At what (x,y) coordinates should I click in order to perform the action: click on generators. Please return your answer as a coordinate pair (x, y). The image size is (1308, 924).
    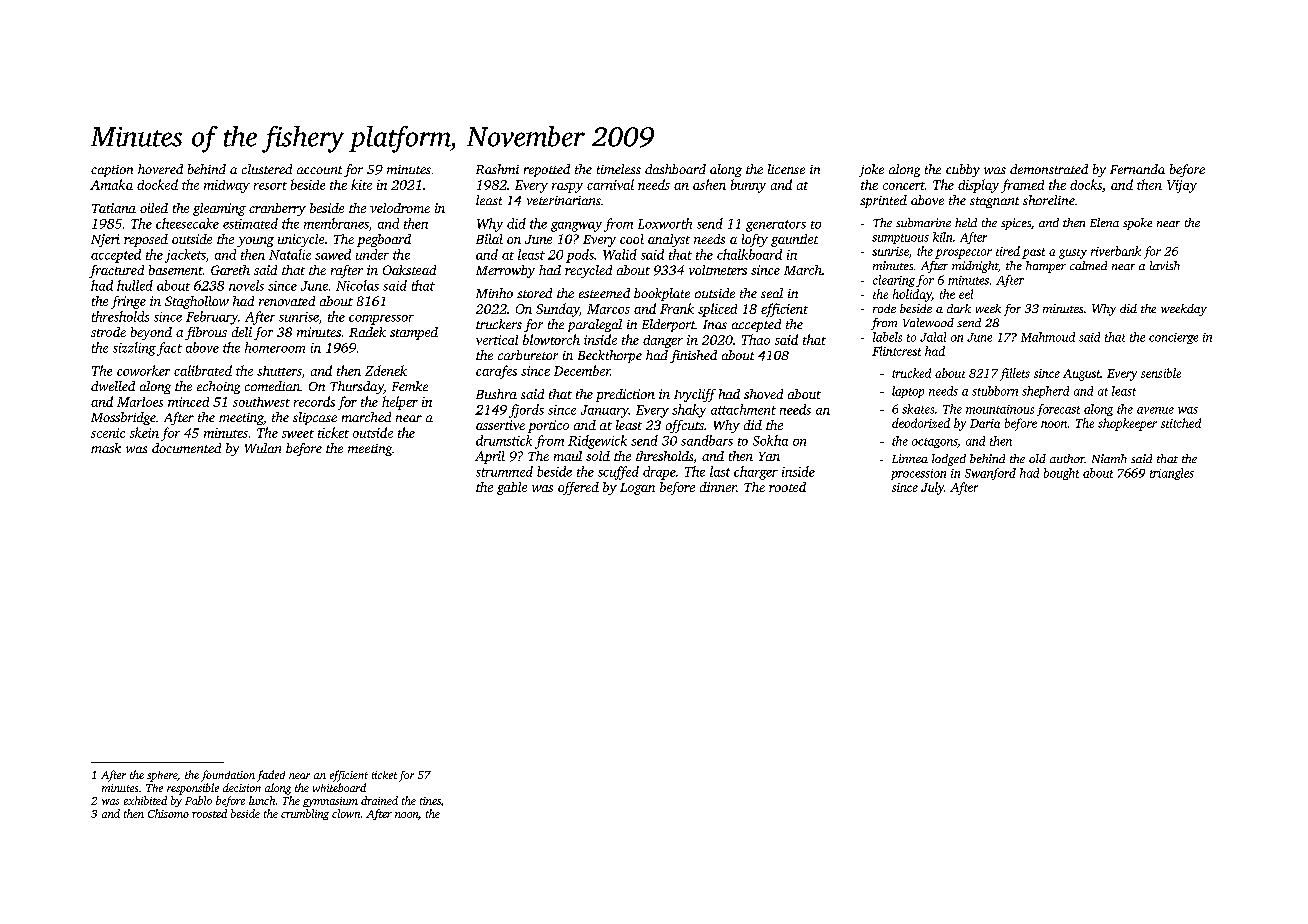
    Looking at the image, I should click on (776, 226).
